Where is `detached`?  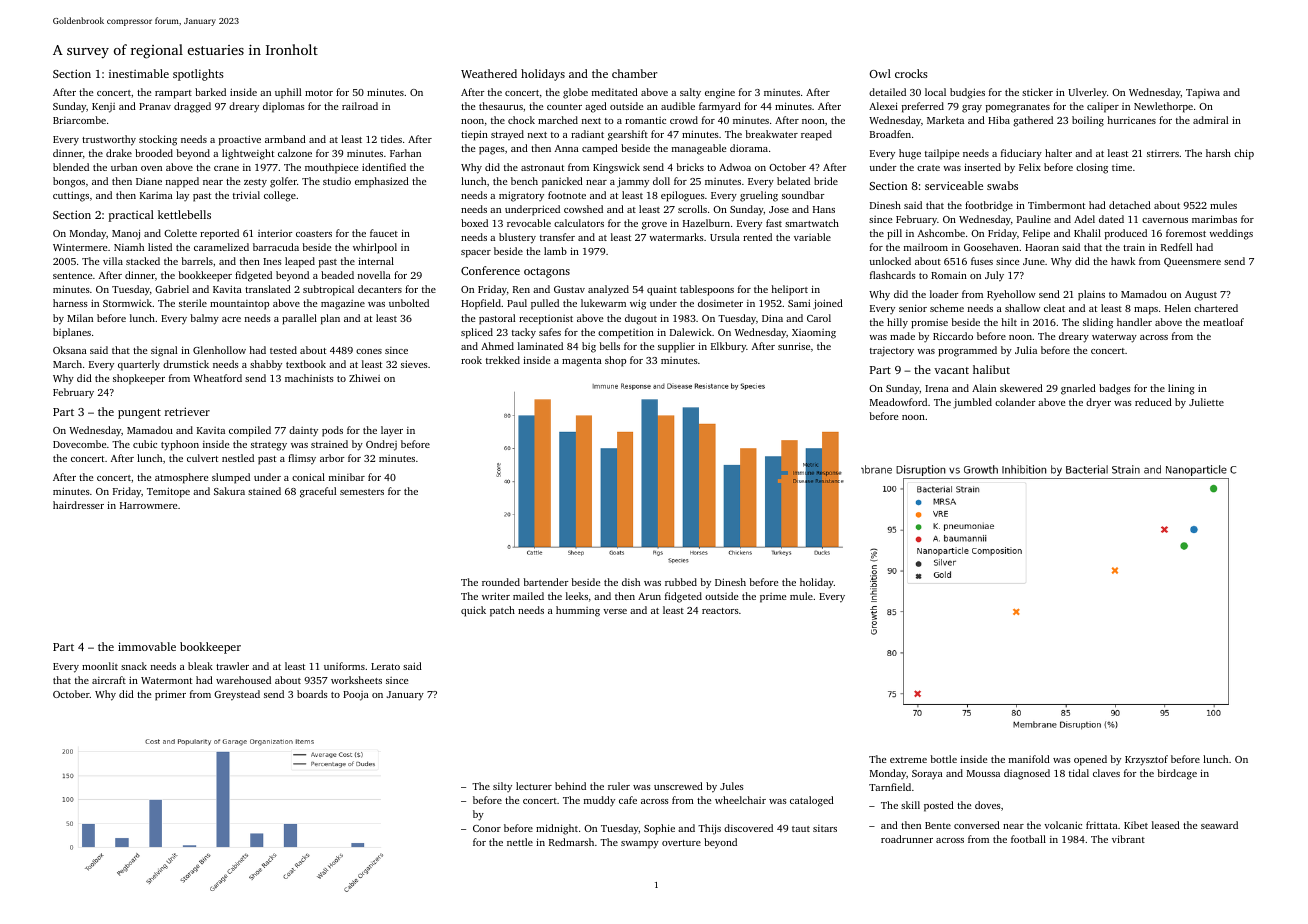
detached is located at coordinates (1130, 205).
